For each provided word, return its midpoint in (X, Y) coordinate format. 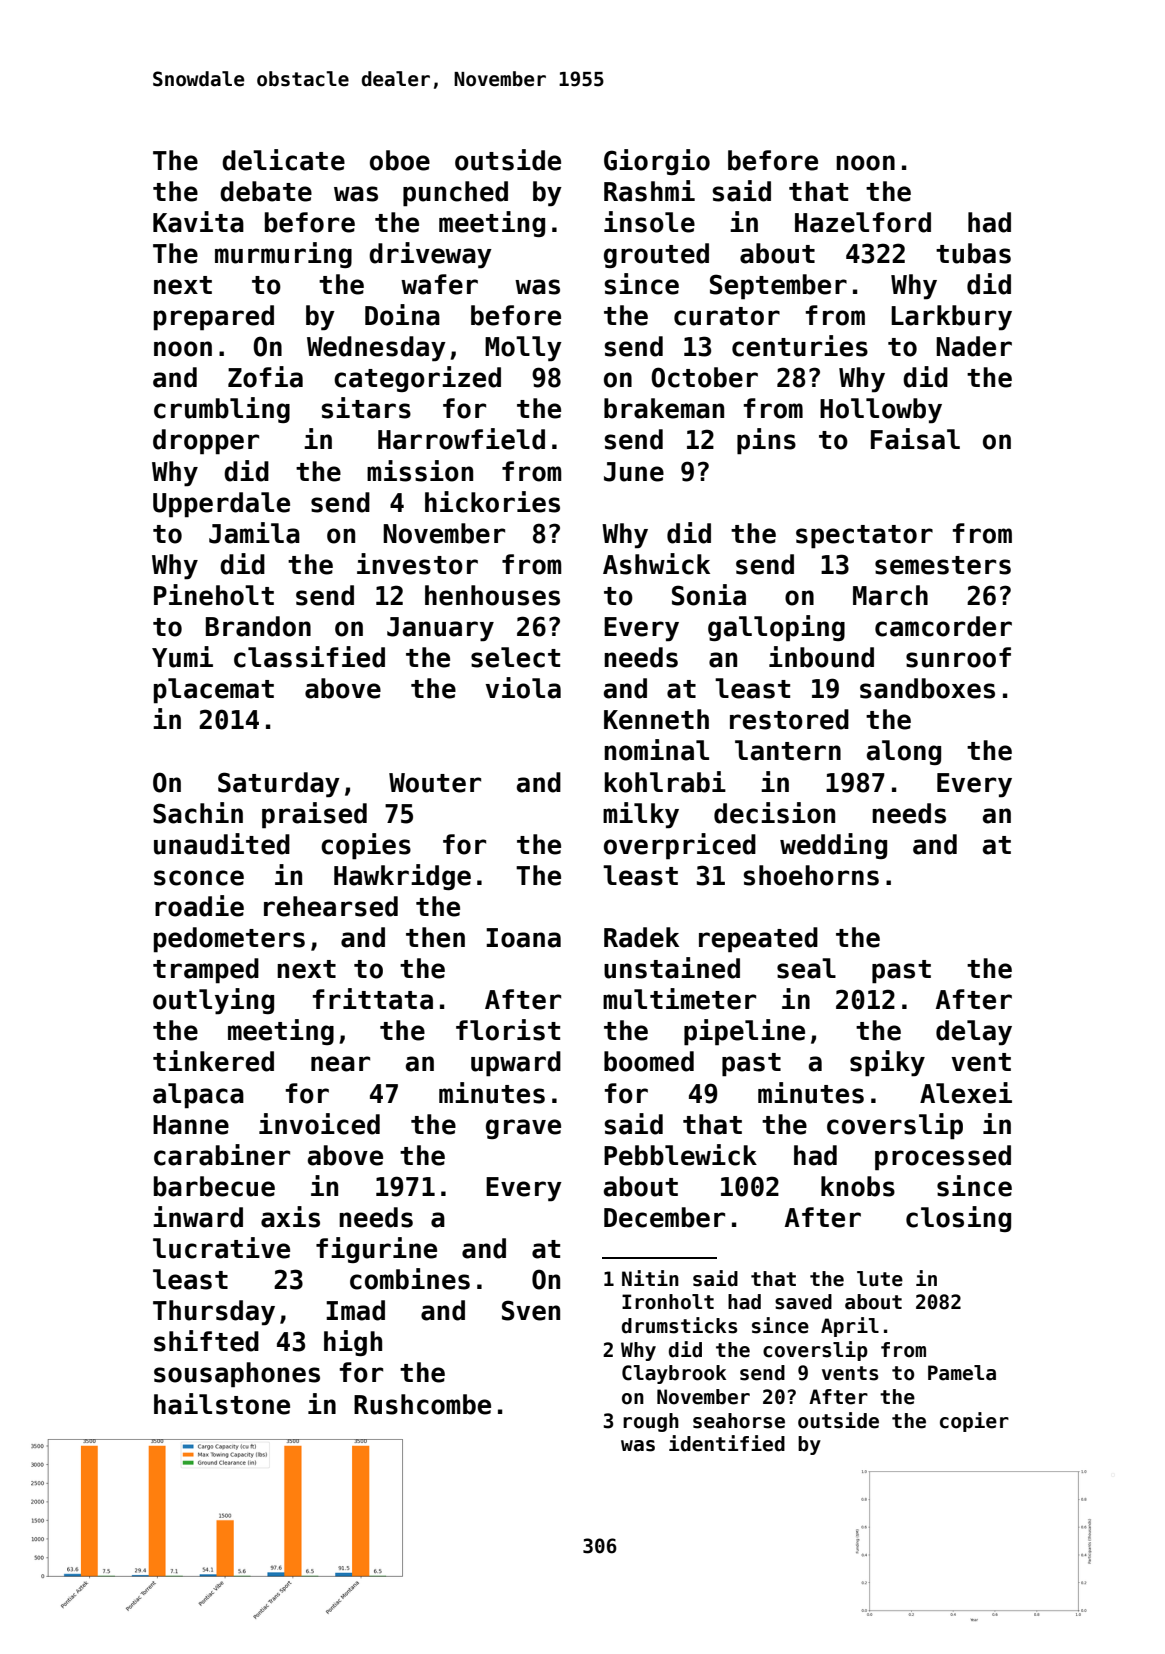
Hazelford (863, 222)
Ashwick (656, 564)
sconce (199, 878)
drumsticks (679, 1325)
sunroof (958, 657)
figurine (376, 1250)
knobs (858, 1186)
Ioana (523, 938)
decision (774, 813)
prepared (214, 318)
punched (455, 194)
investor (417, 564)
